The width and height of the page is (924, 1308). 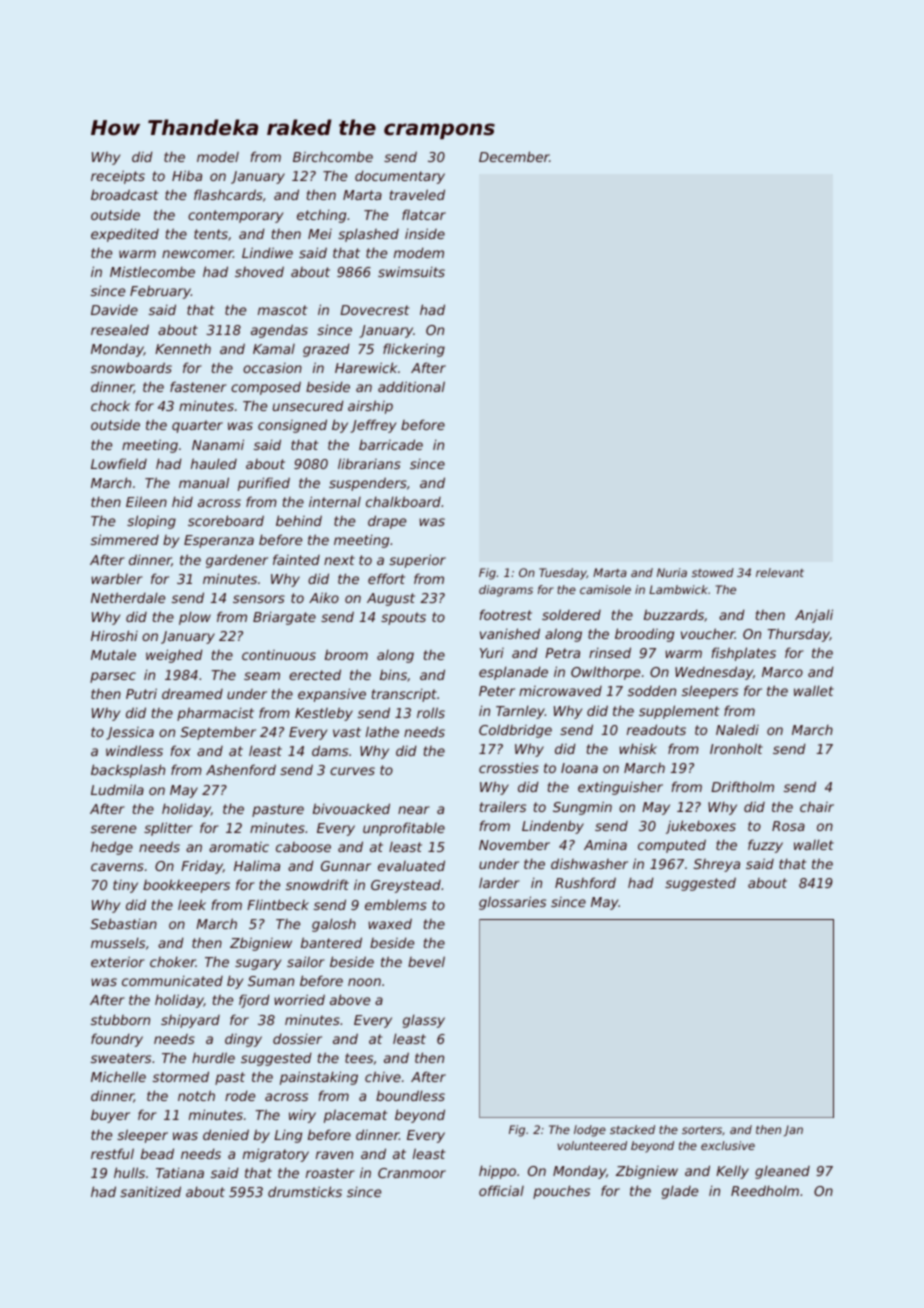 What do you see at coordinates (514, 156) in the page?
I see `December` at bounding box center [514, 156].
